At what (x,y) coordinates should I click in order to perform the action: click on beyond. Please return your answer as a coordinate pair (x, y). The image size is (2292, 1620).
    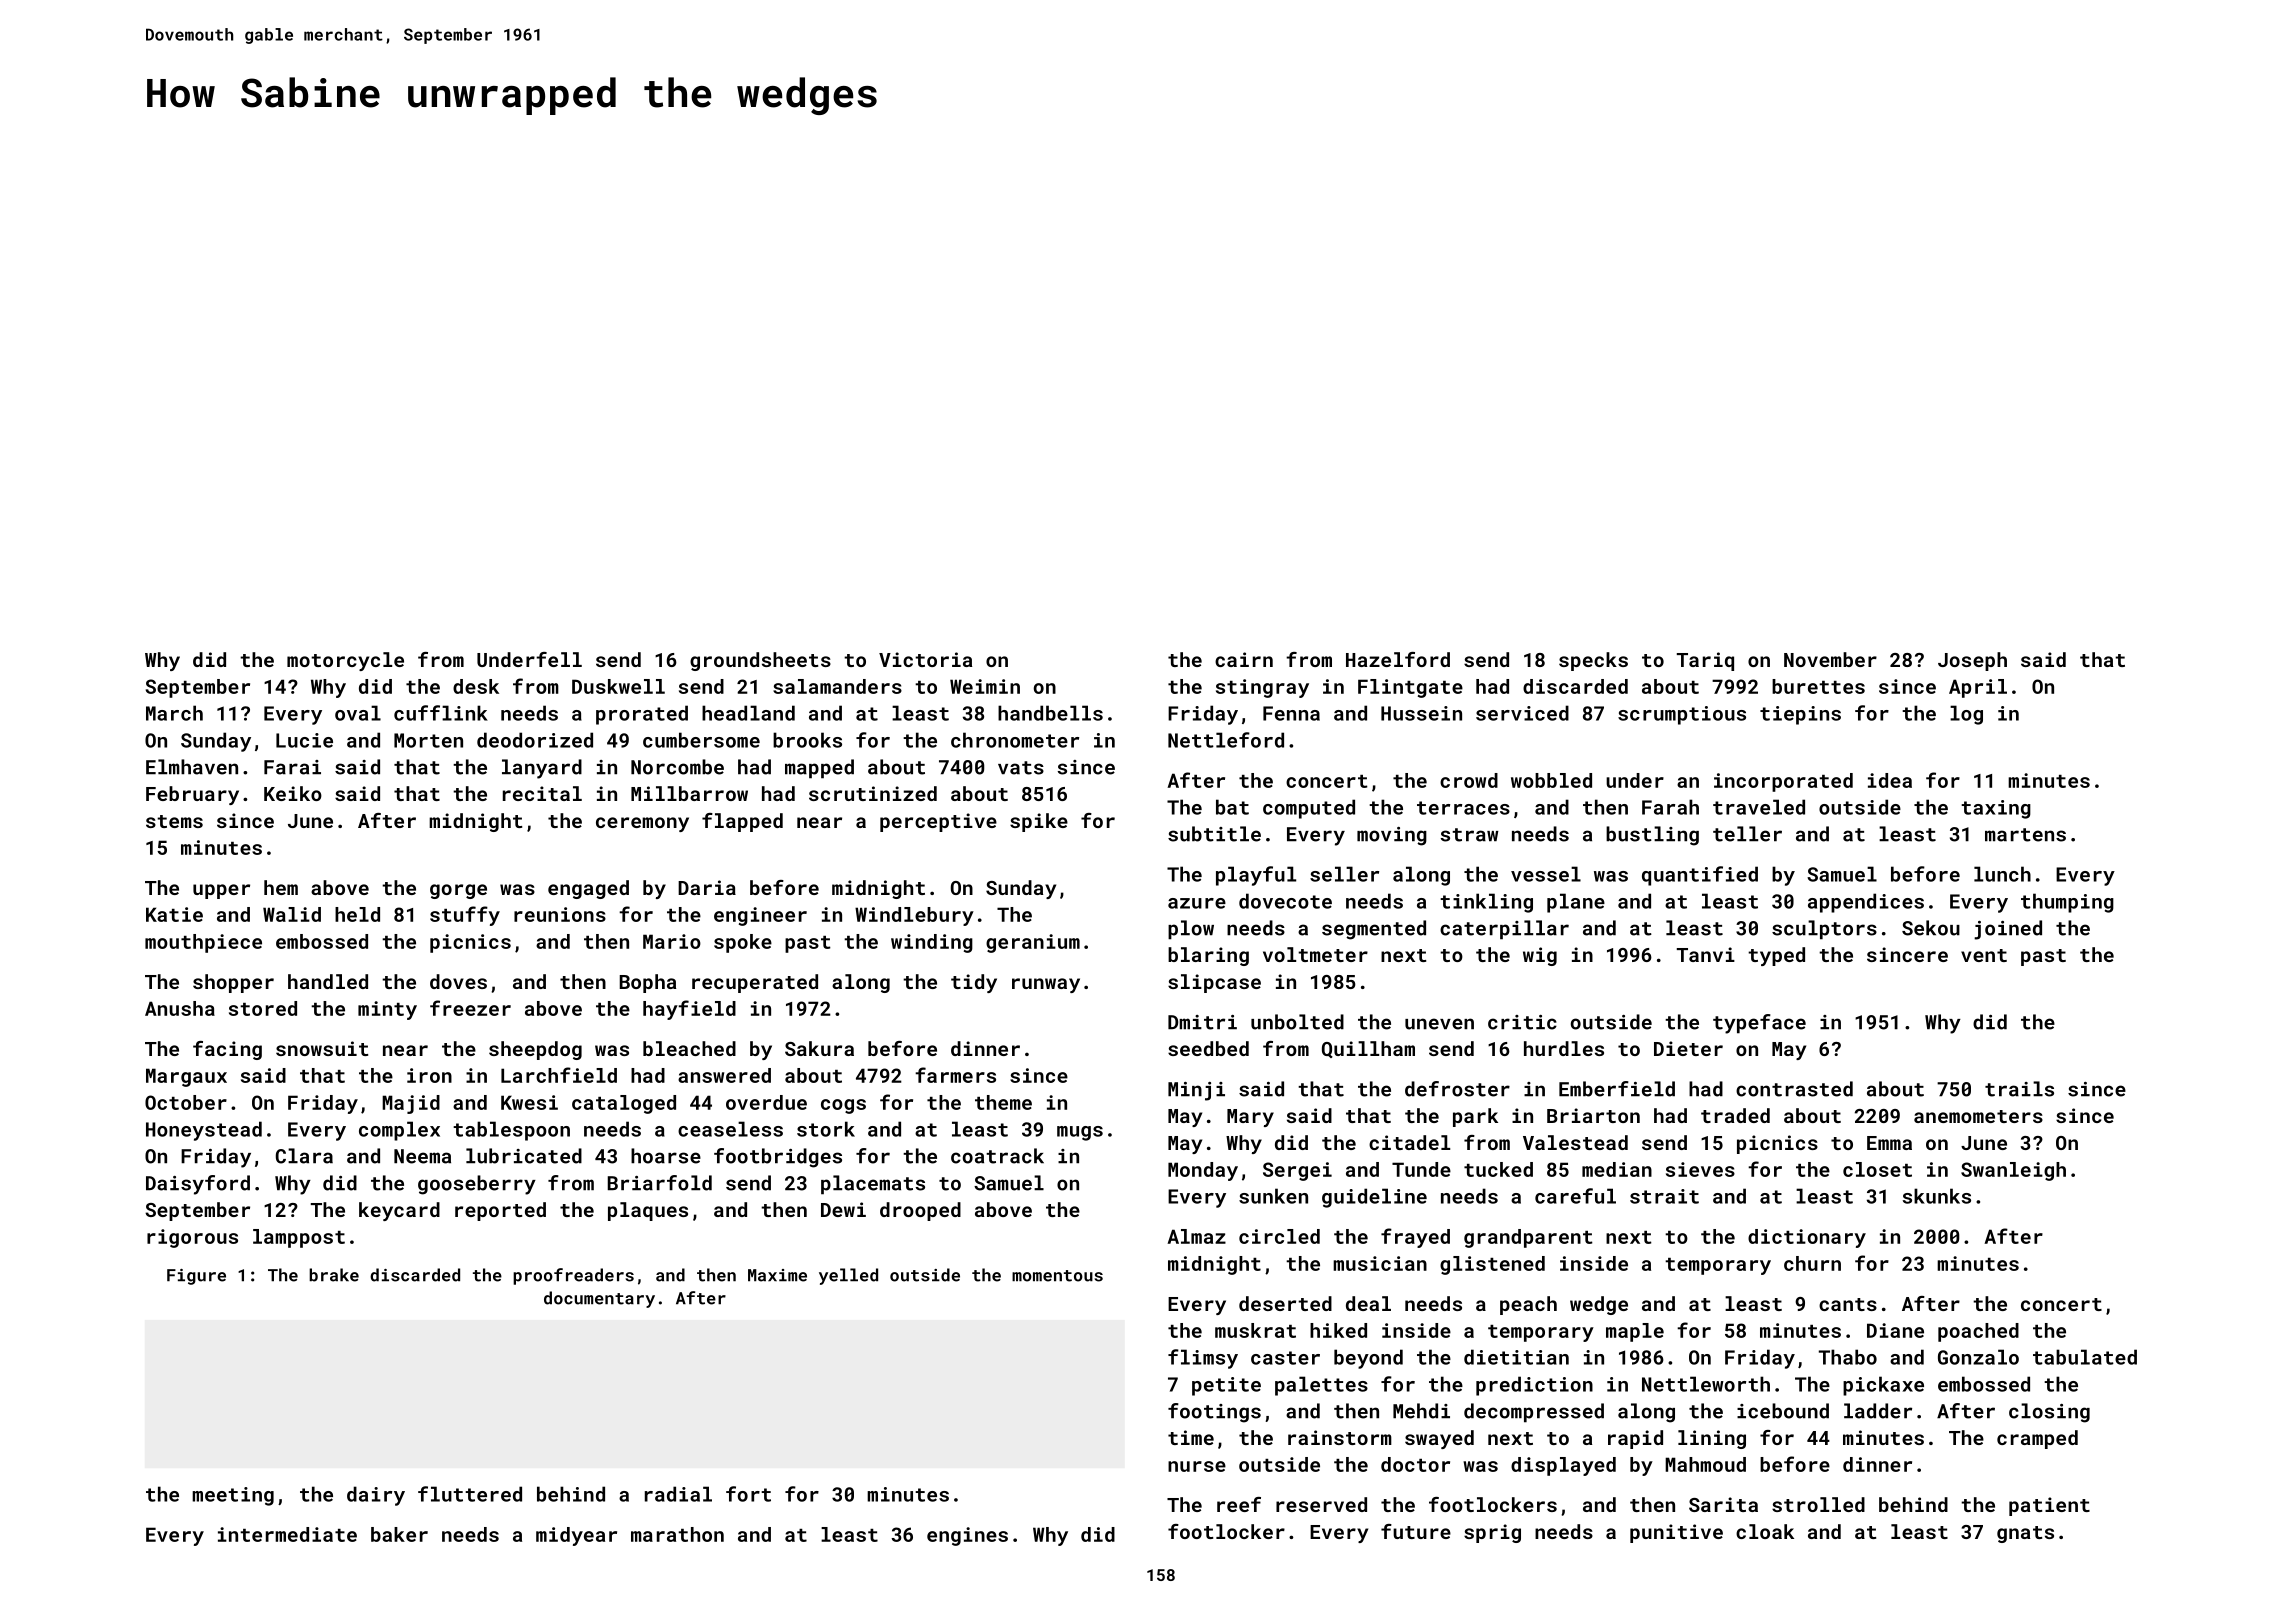
    Looking at the image, I should click on (1368, 1359).
